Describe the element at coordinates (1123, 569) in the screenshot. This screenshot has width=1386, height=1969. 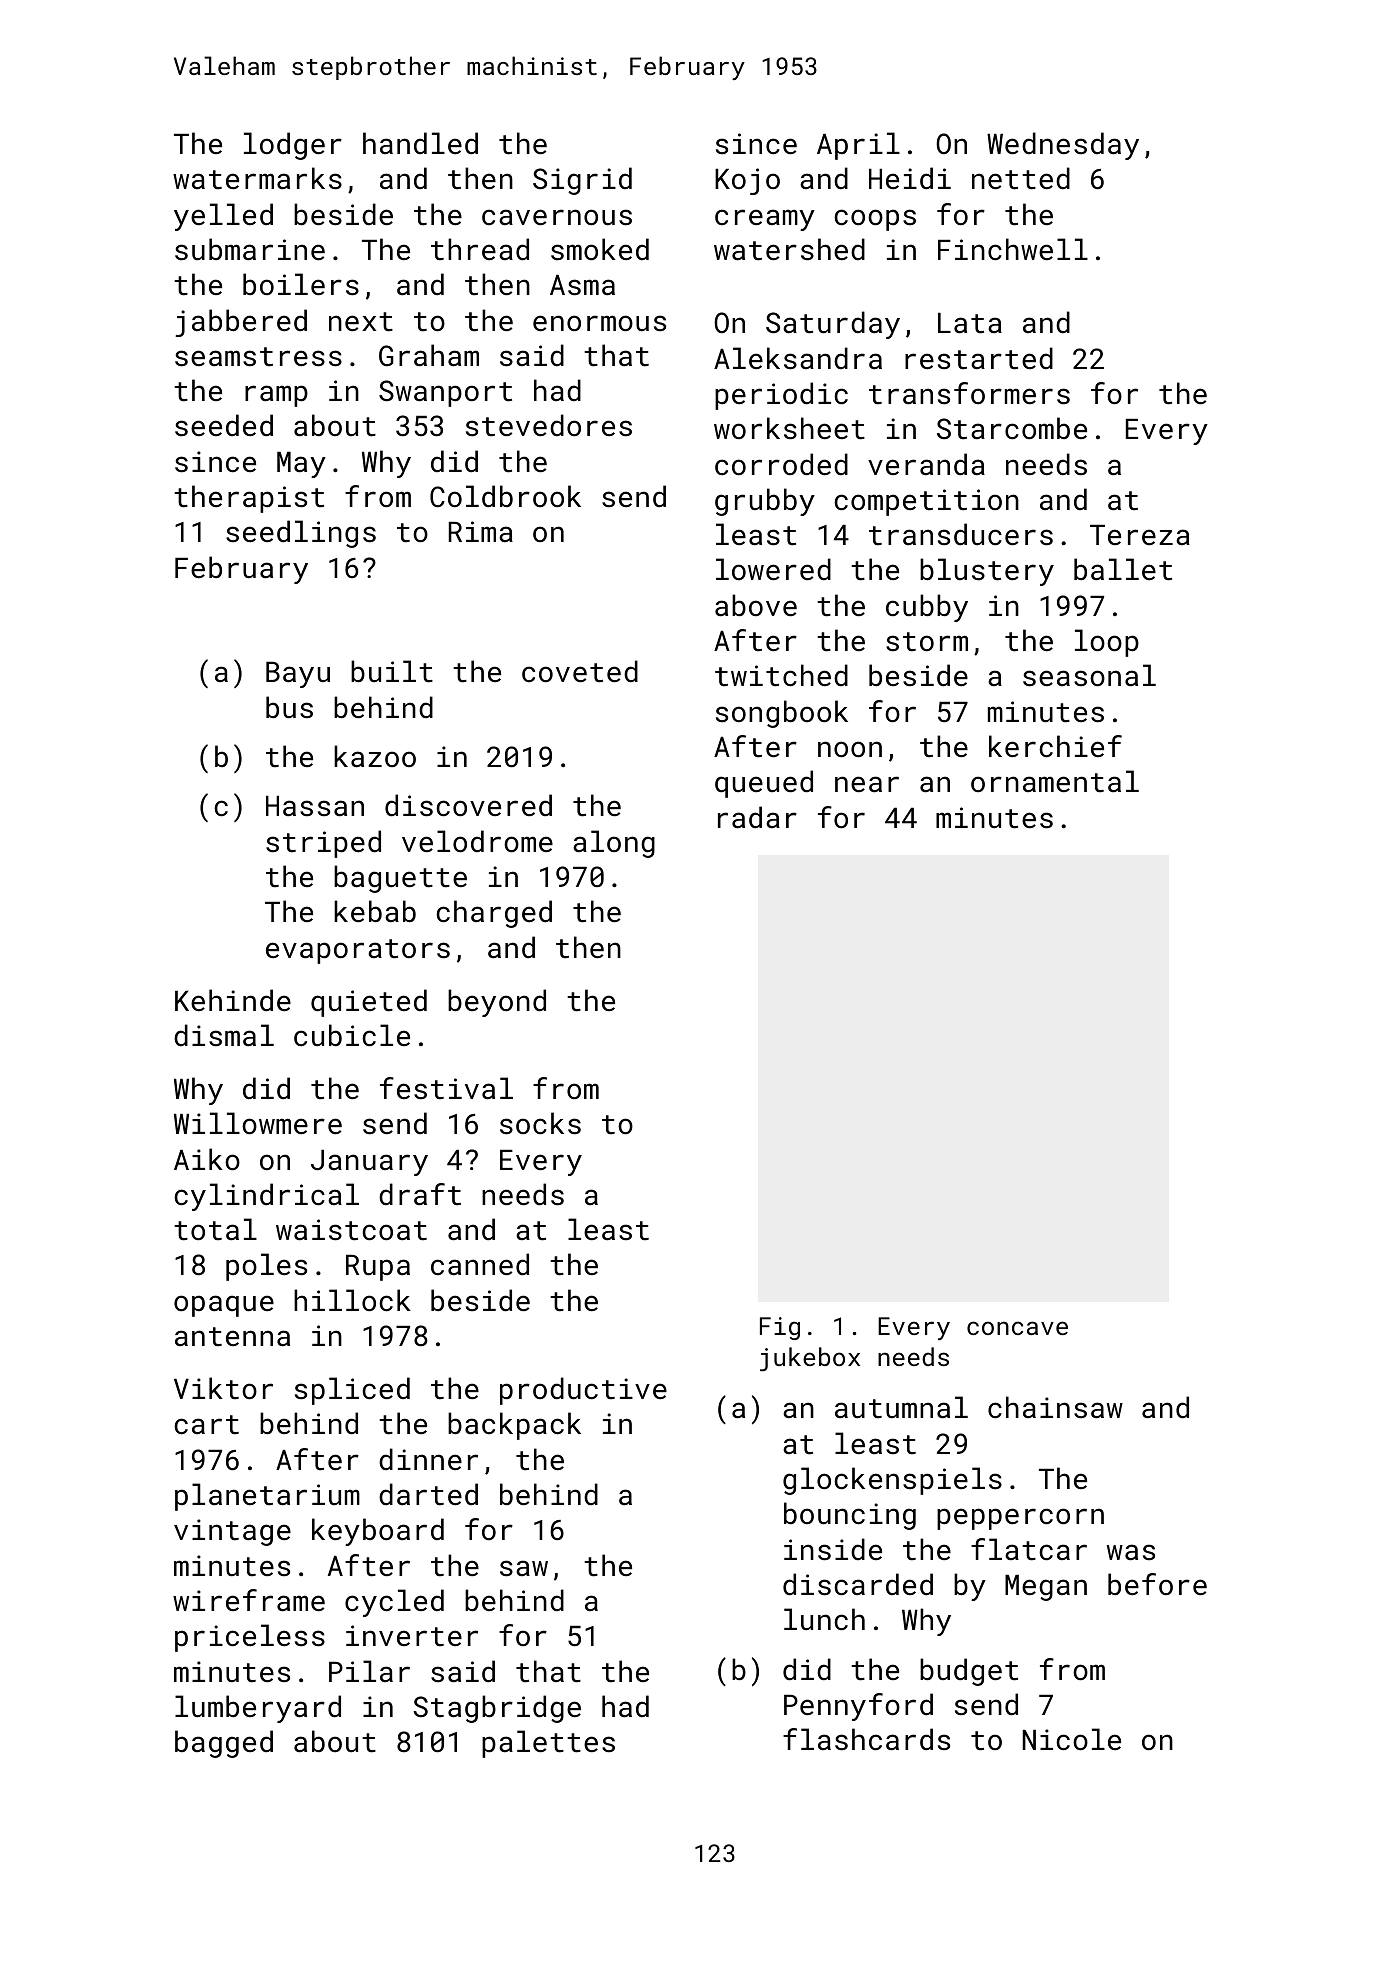
I see `ballet` at that location.
